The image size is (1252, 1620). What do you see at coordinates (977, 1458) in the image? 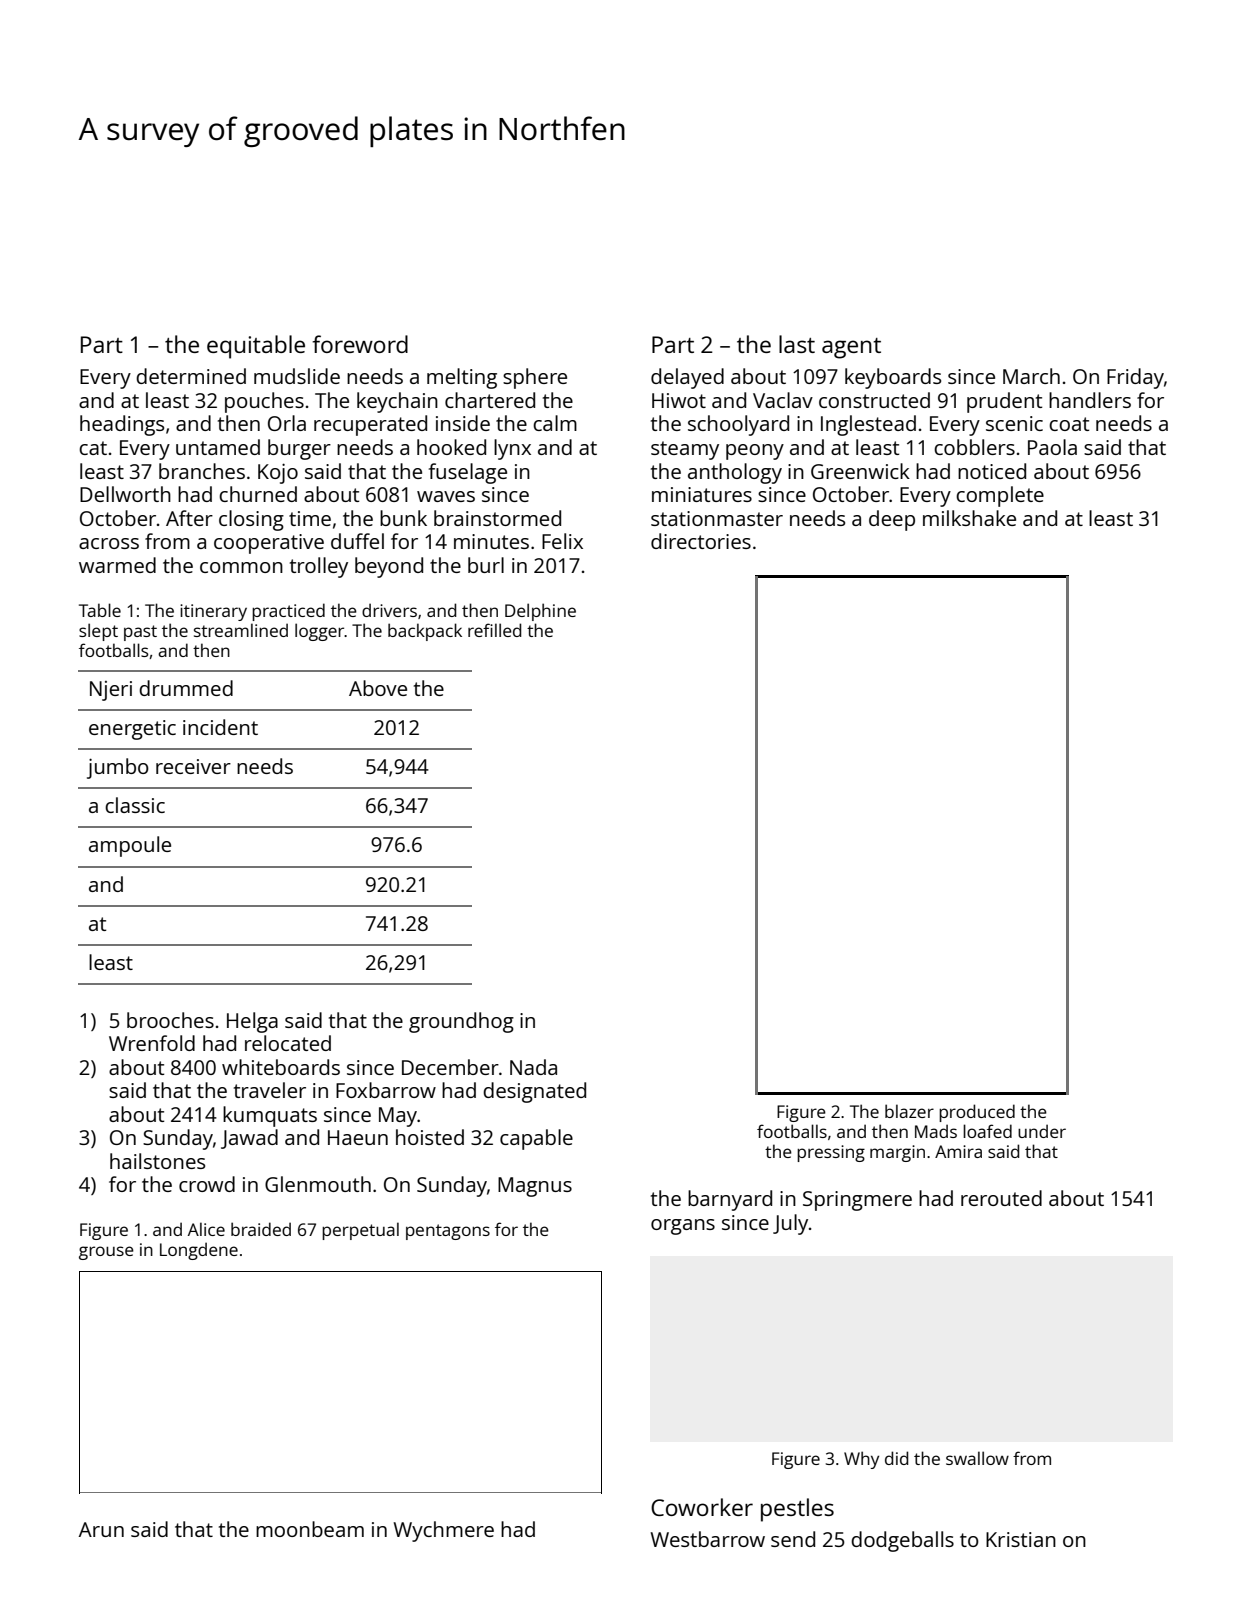
I see `swallow` at bounding box center [977, 1458].
